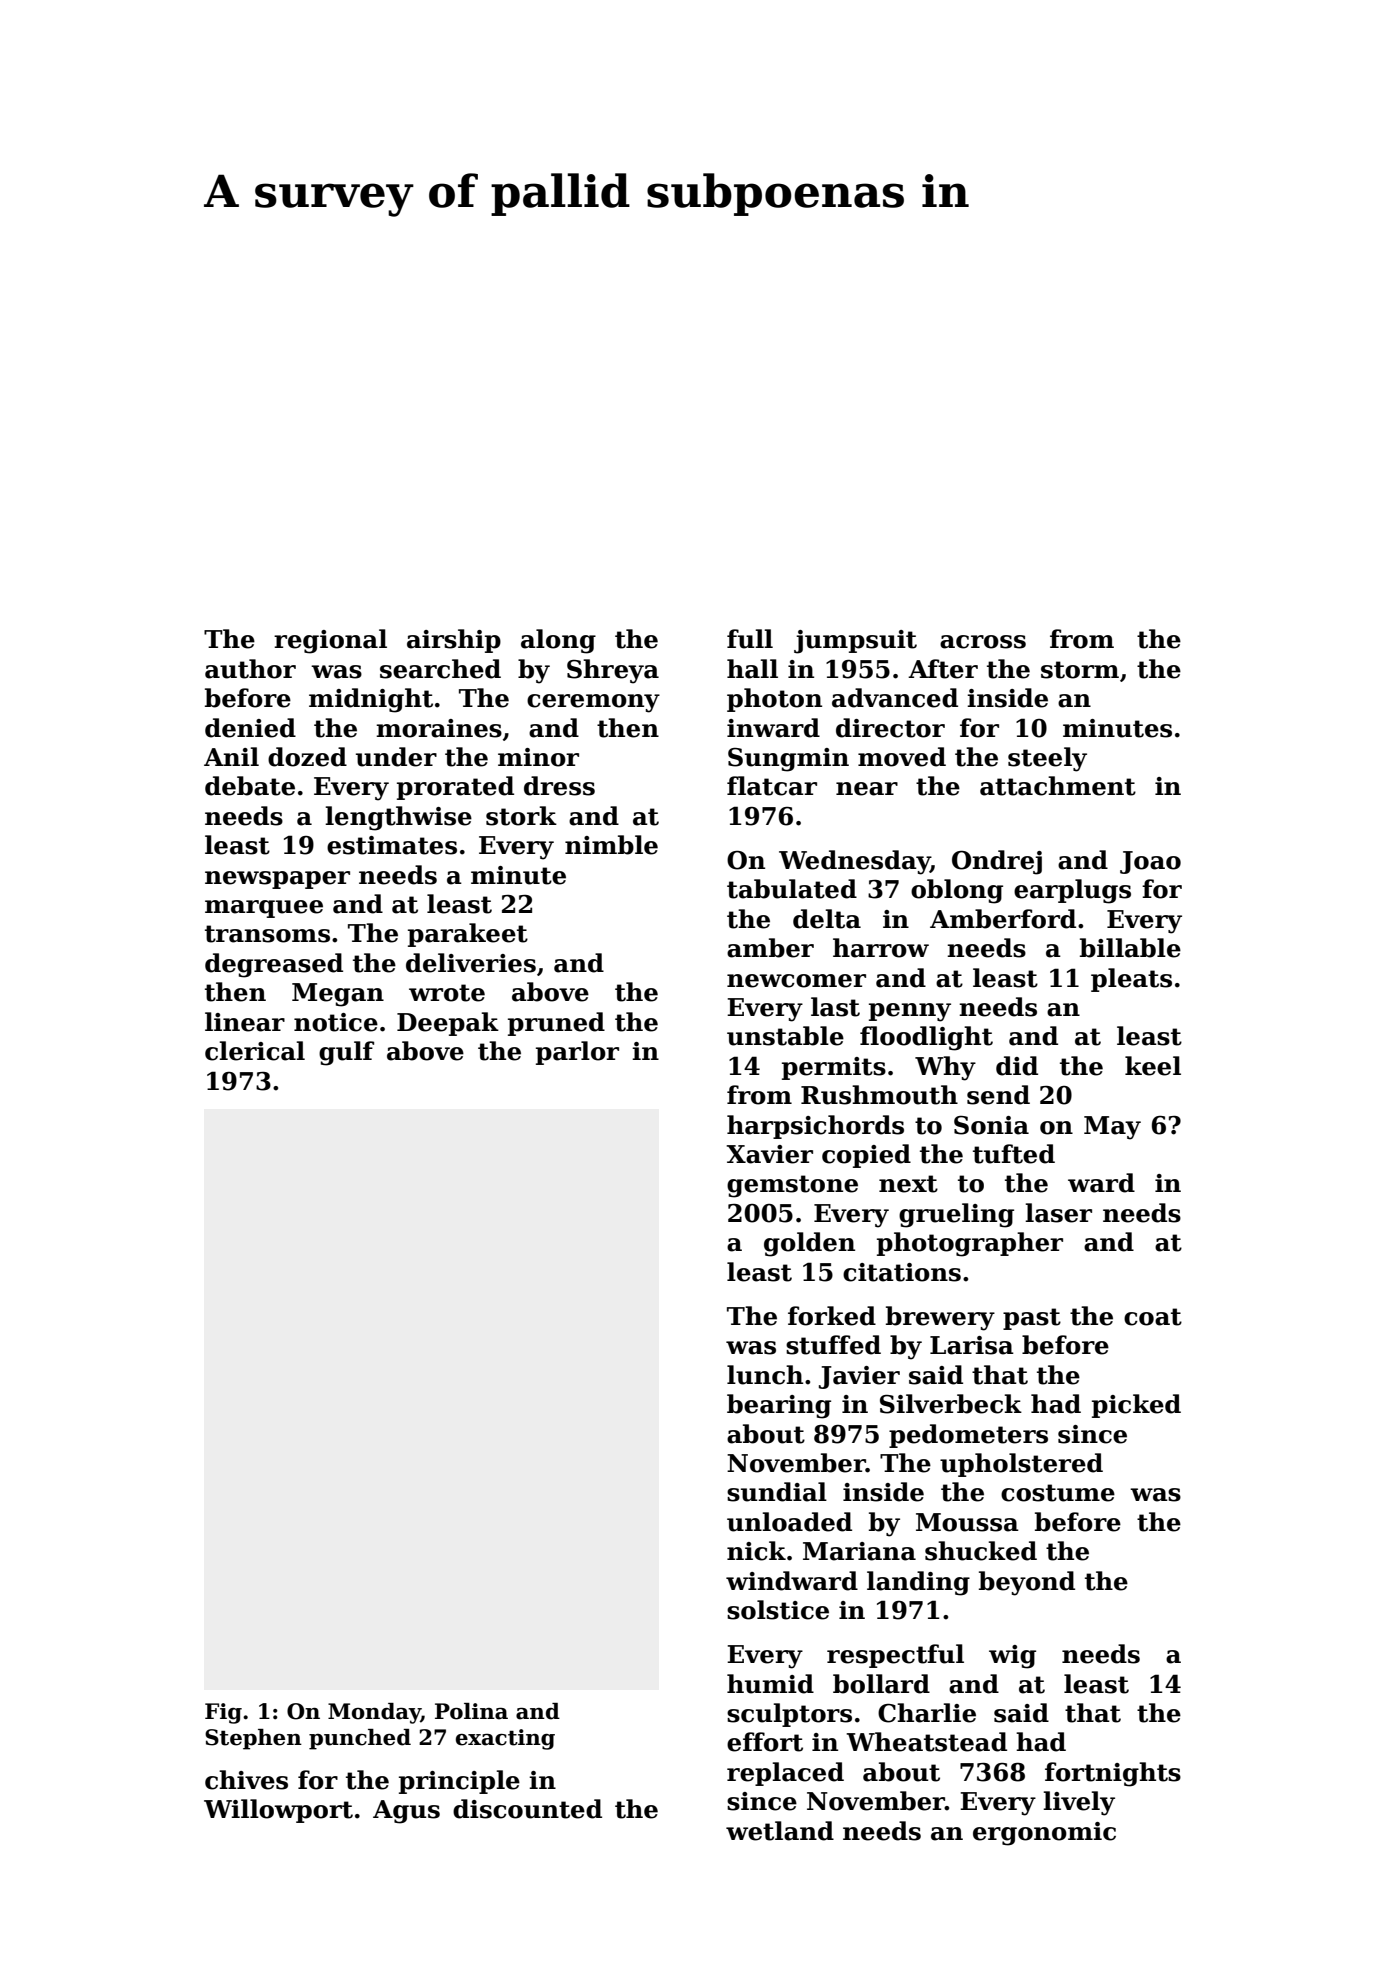 The width and height of the image is (1386, 1969). Describe the element at coordinates (250, 669) in the image. I see `author` at that location.
